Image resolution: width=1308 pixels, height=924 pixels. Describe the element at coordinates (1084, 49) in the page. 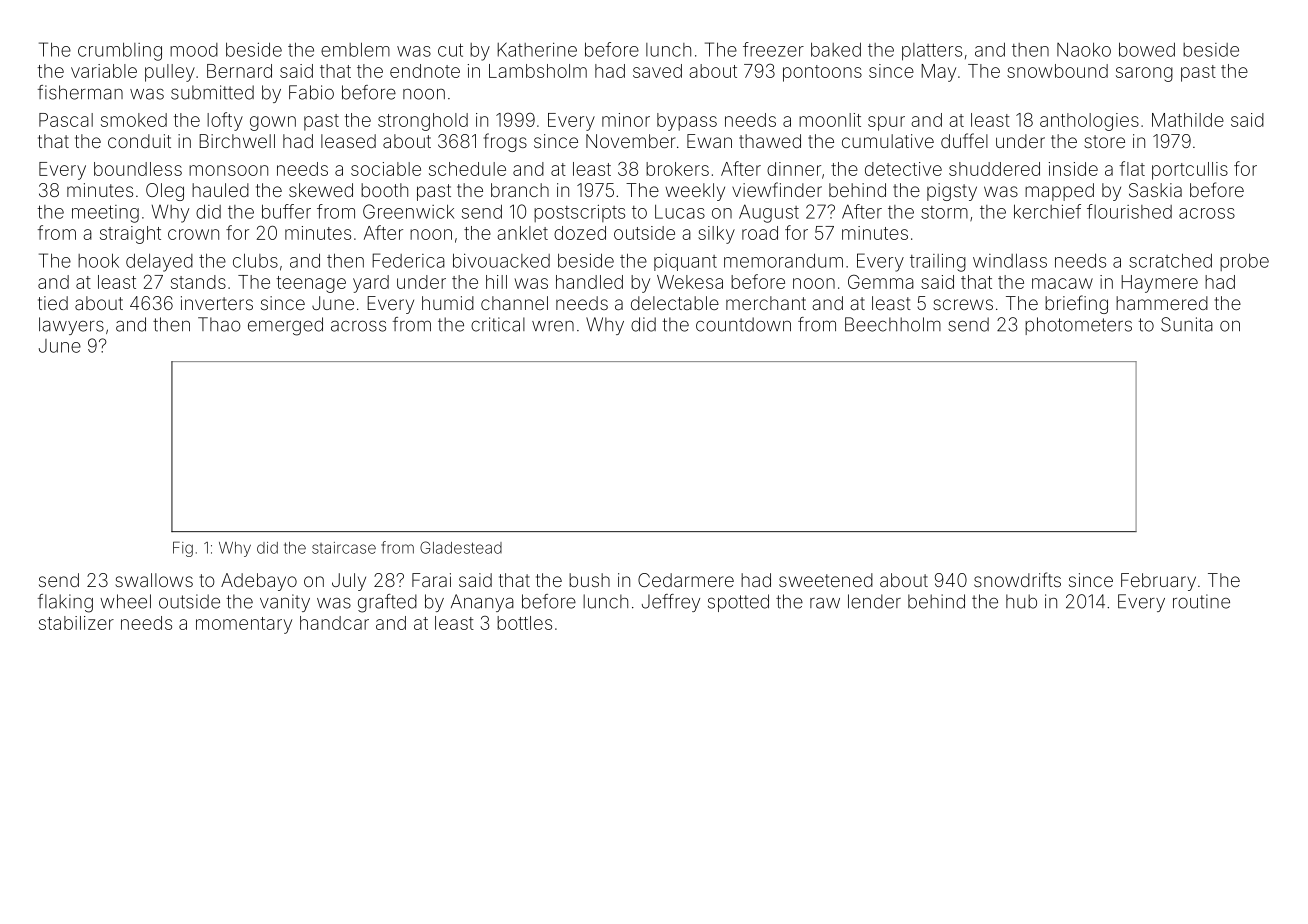

I see `Naoko` at that location.
